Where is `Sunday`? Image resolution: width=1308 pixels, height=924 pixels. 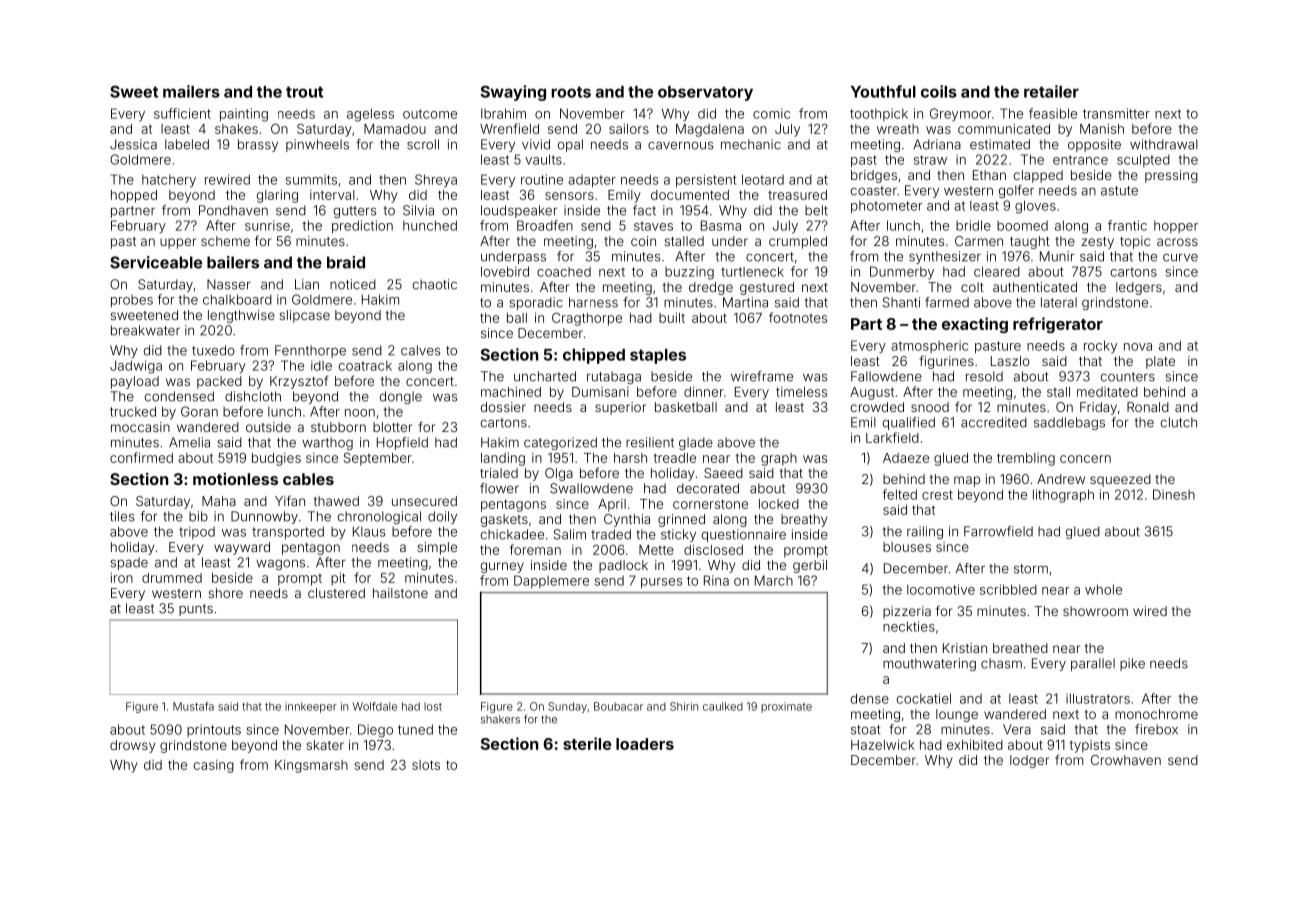 Sunday is located at coordinates (567, 707).
